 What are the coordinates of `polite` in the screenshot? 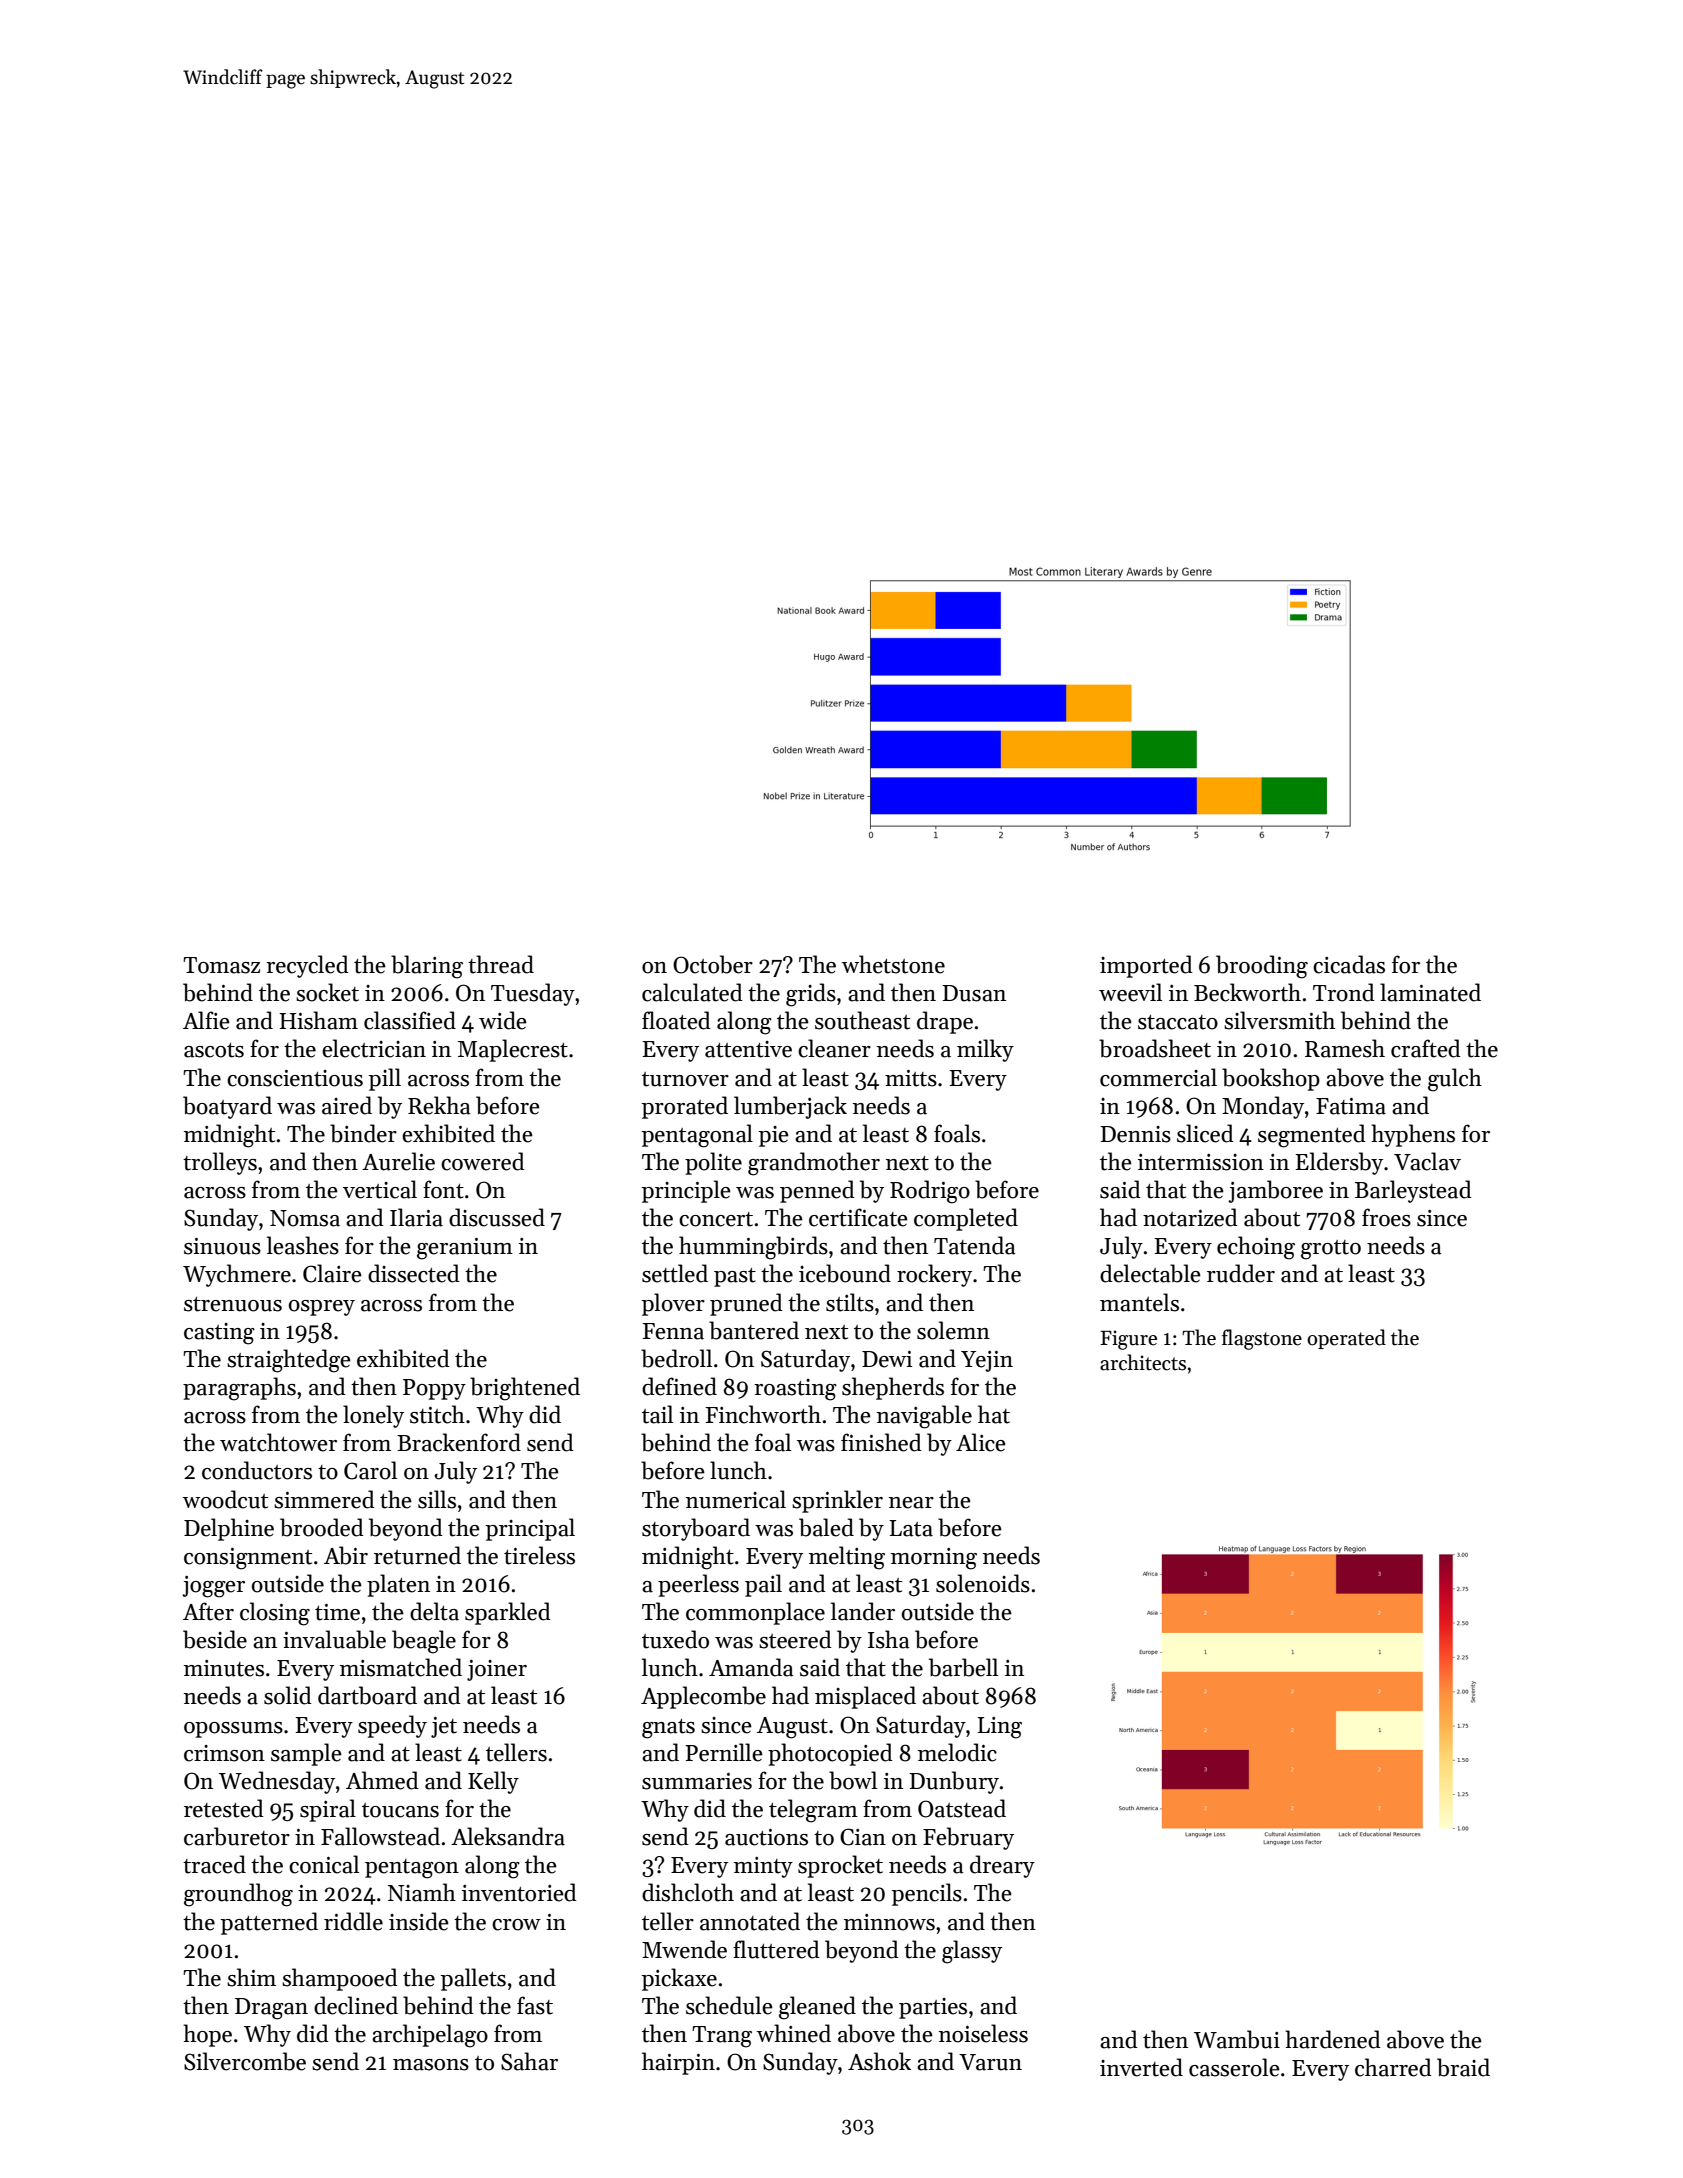 It's located at (713, 1163).
